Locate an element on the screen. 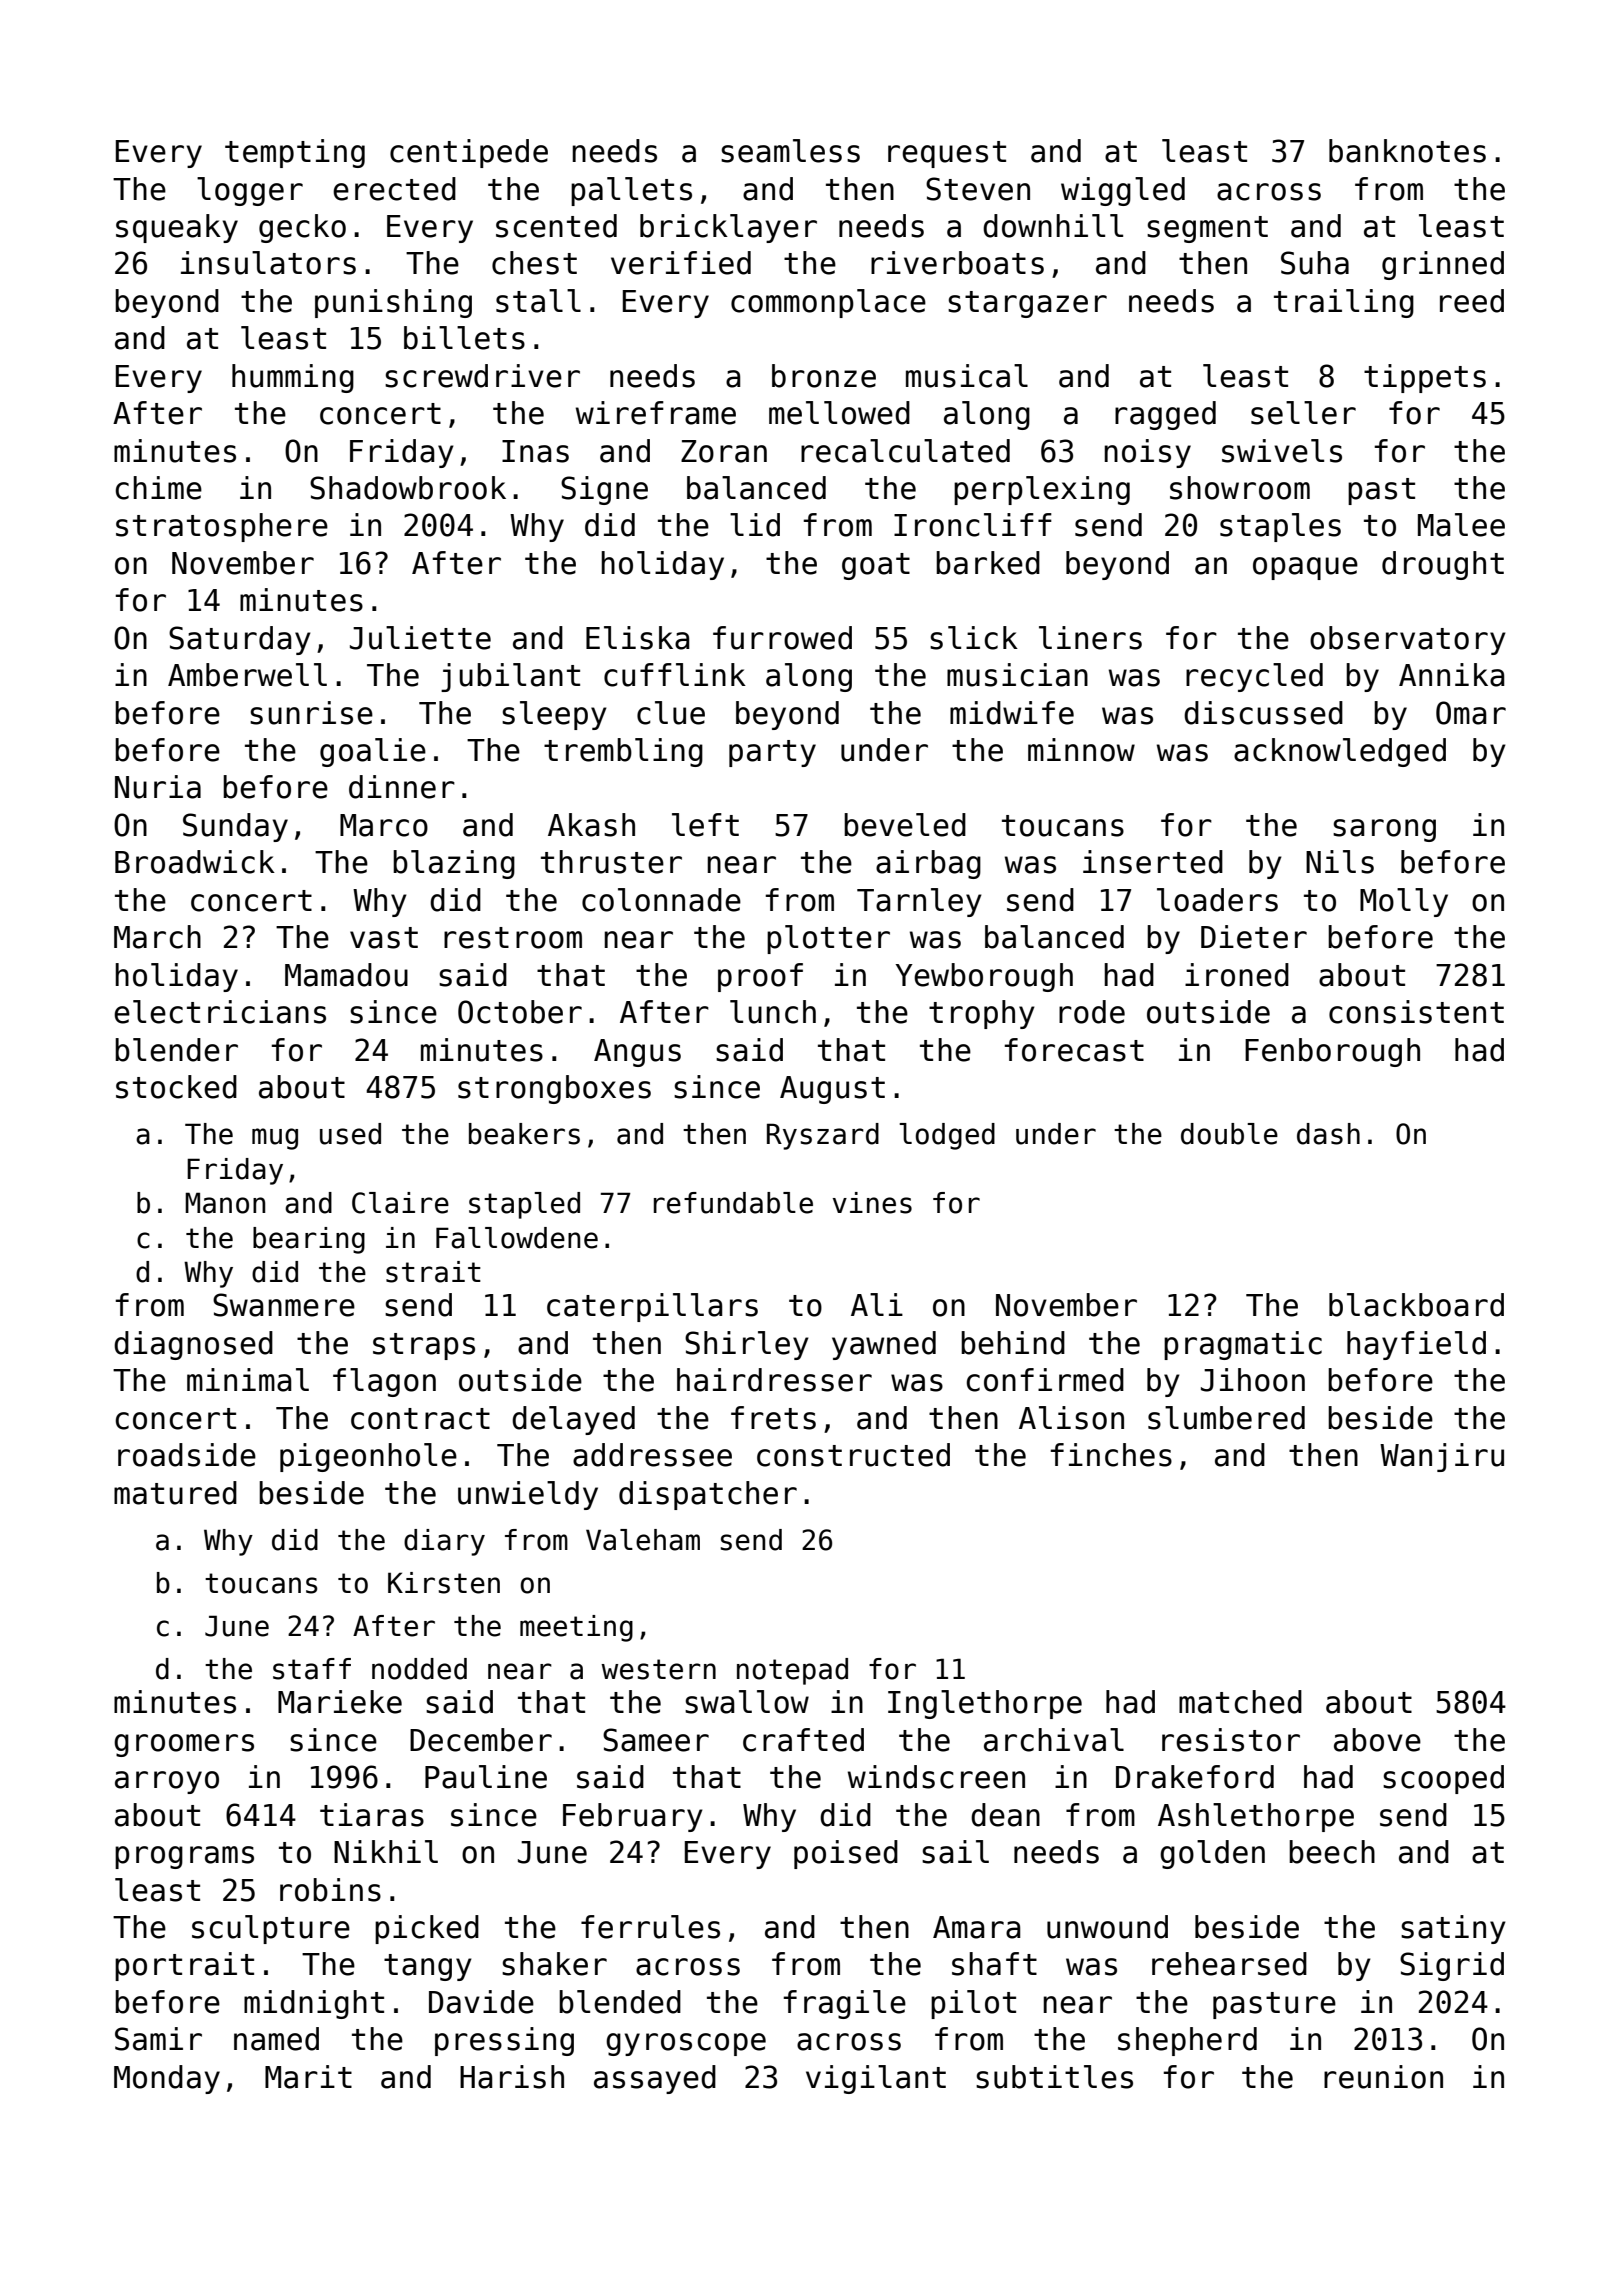 Image resolution: width=1620 pixels, height=2292 pixels. Nils is located at coordinates (1340, 862).
